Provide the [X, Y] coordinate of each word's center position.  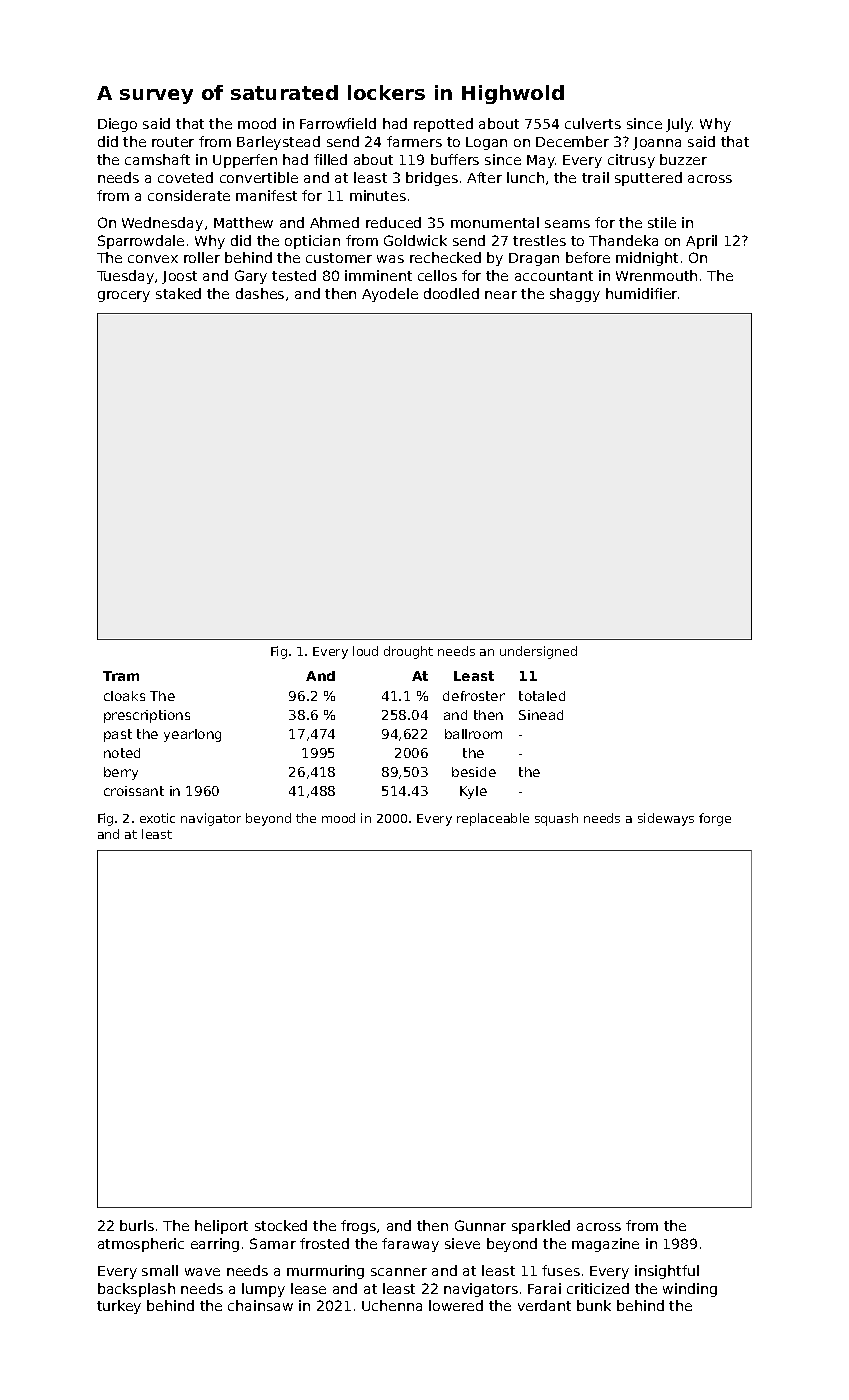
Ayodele [390, 295]
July [679, 125]
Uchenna [392, 1305]
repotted [443, 125]
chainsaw [260, 1305]
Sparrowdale [141, 242]
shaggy [575, 295]
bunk [594, 1305]
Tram [121, 676]
